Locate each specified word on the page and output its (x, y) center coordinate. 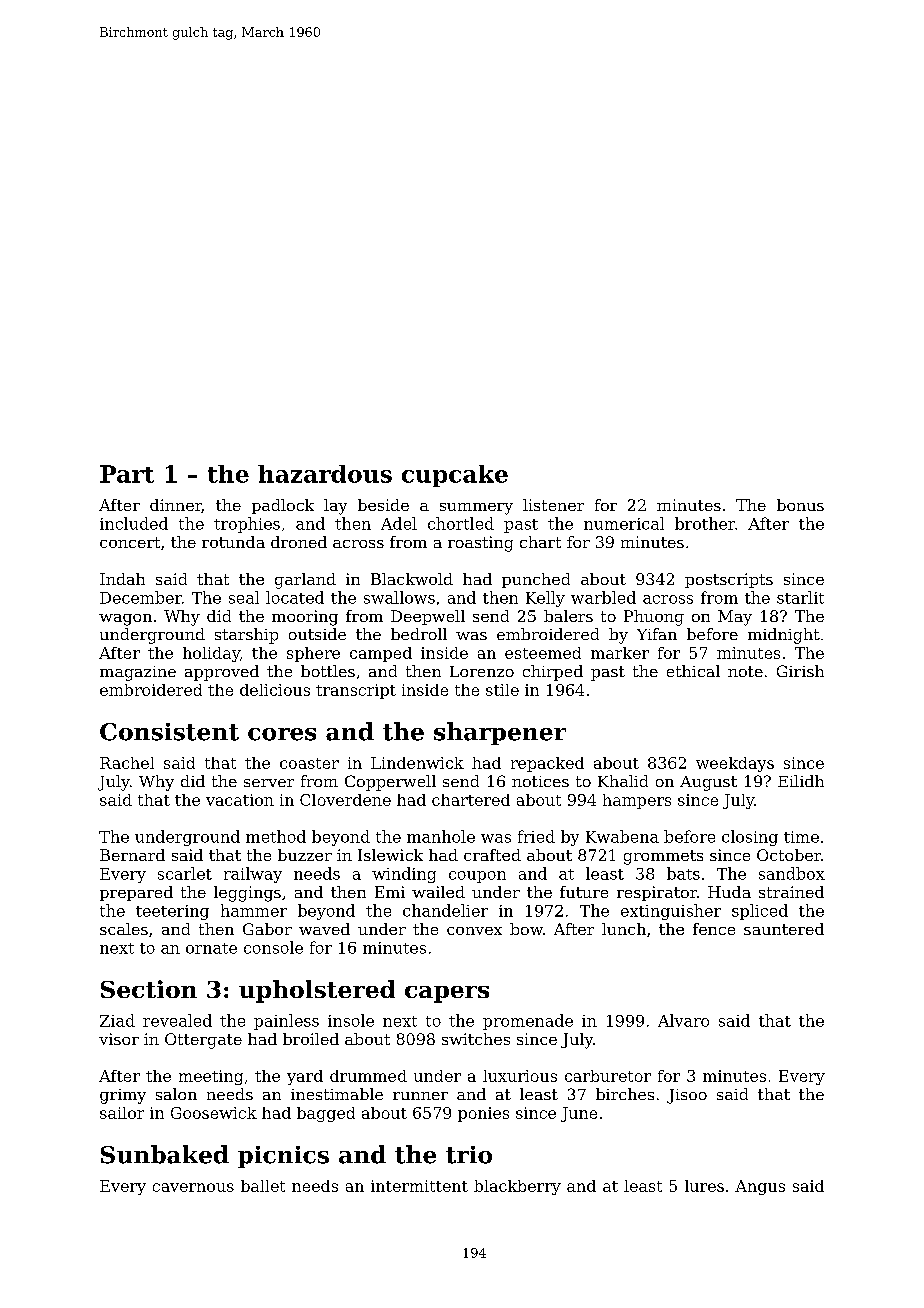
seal (244, 597)
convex (474, 931)
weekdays (735, 764)
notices (540, 781)
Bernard (132, 855)
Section (149, 989)
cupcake (455, 476)
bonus (800, 505)
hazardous (325, 474)
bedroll (419, 634)
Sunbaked (165, 1154)
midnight (784, 636)
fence (714, 929)
